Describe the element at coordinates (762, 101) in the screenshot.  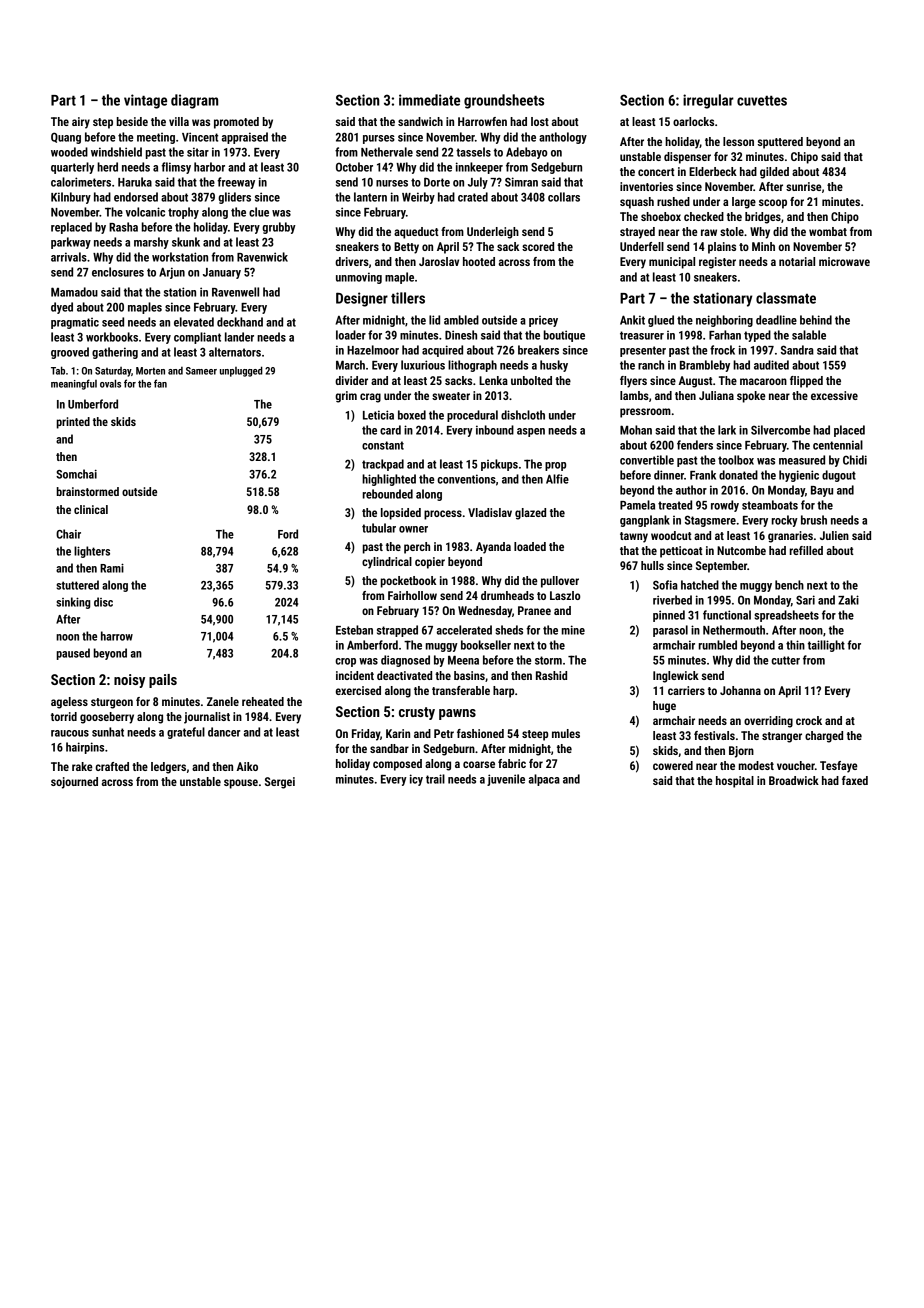
I see `cuvettes` at that location.
